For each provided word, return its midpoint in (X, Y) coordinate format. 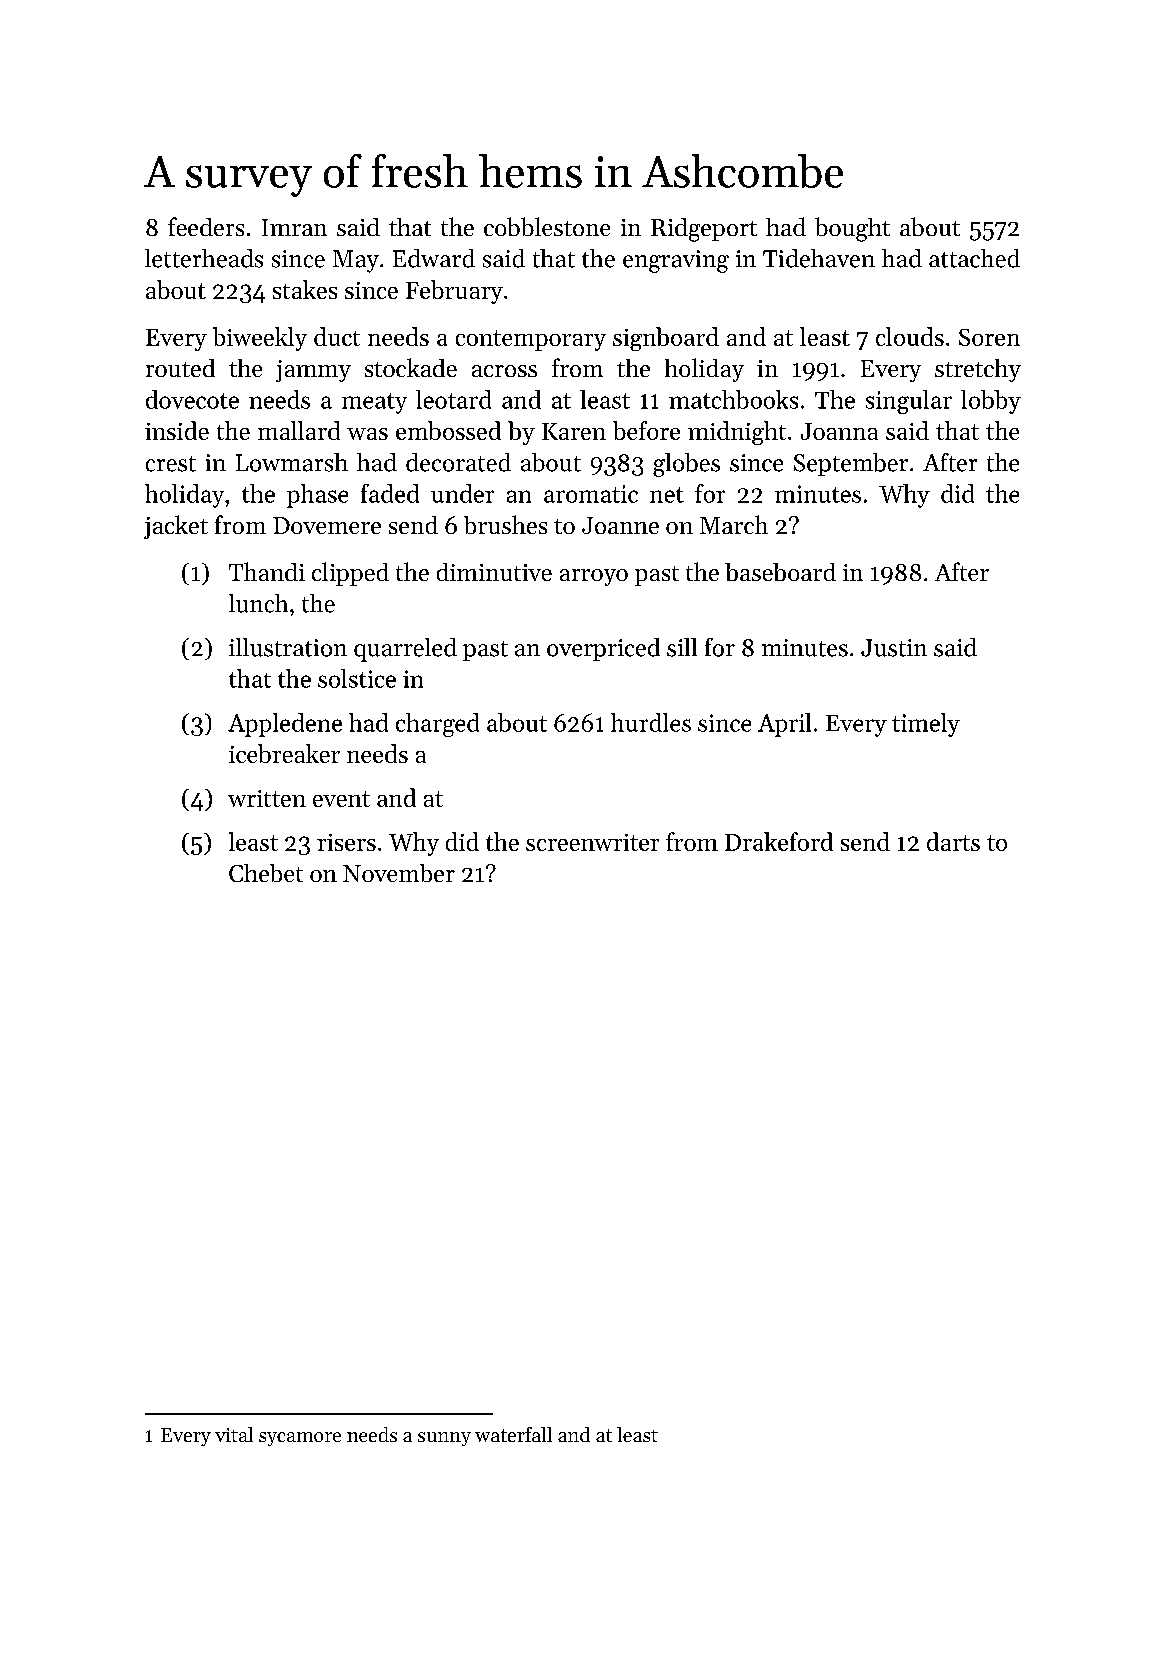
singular (909, 402)
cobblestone (547, 226)
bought (852, 229)
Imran (294, 227)
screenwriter (592, 842)
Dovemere (327, 525)
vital (234, 1434)
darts (953, 841)
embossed (448, 430)
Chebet (266, 873)
